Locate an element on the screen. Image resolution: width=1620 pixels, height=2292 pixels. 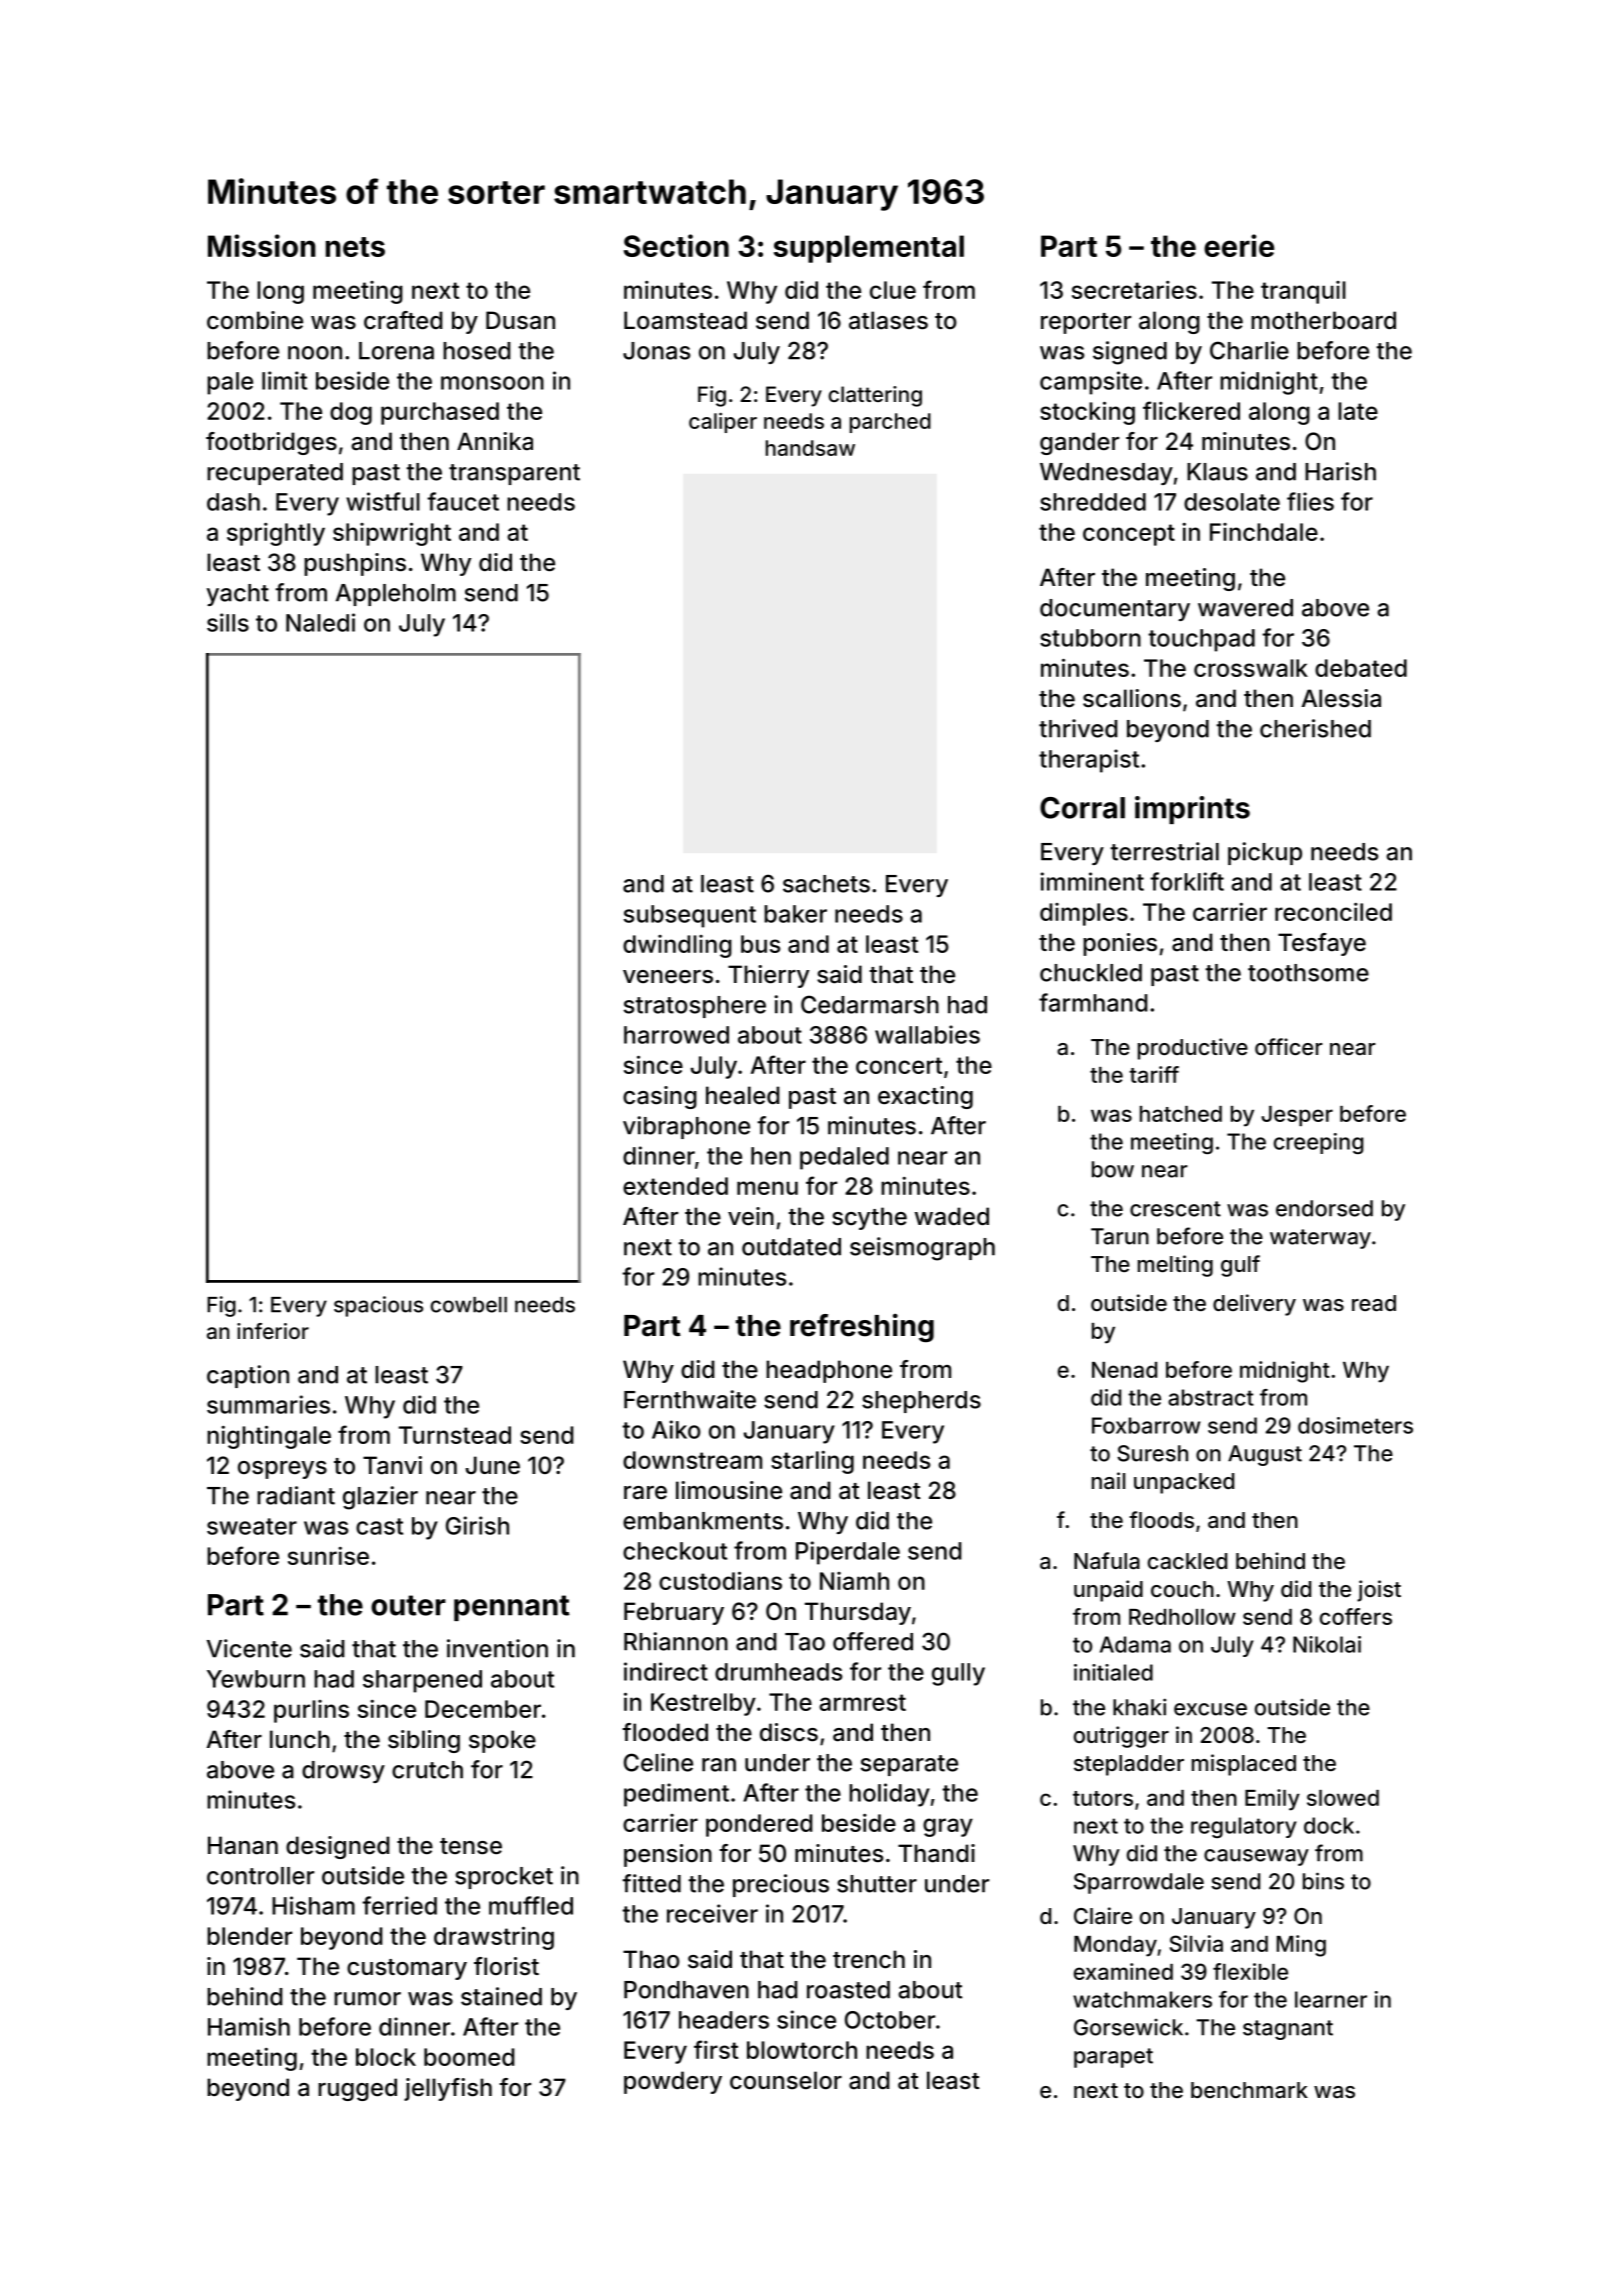
dog is located at coordinates (351, 413).
